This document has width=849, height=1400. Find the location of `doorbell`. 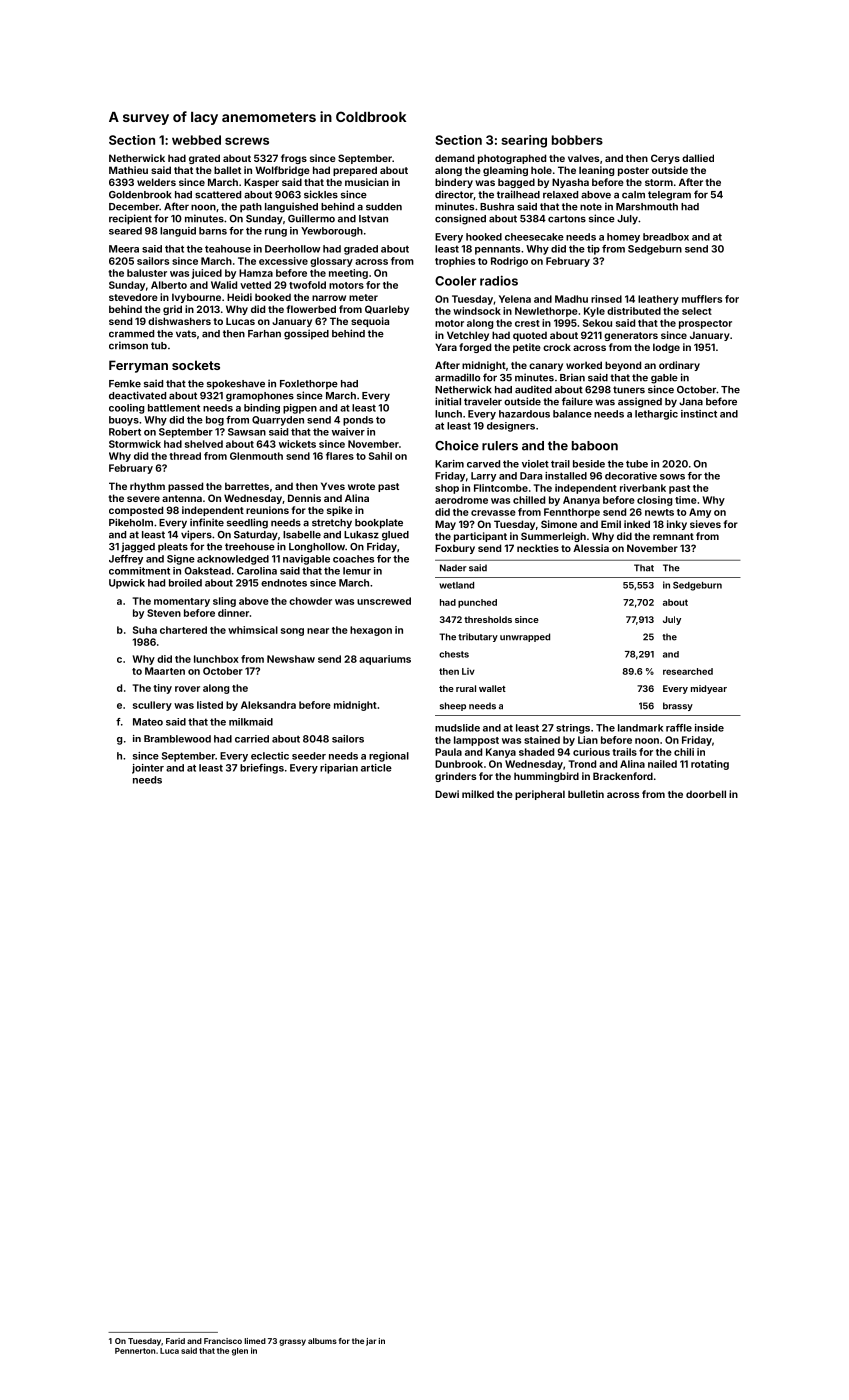

doorbell is located at coordinates (706, 794).
